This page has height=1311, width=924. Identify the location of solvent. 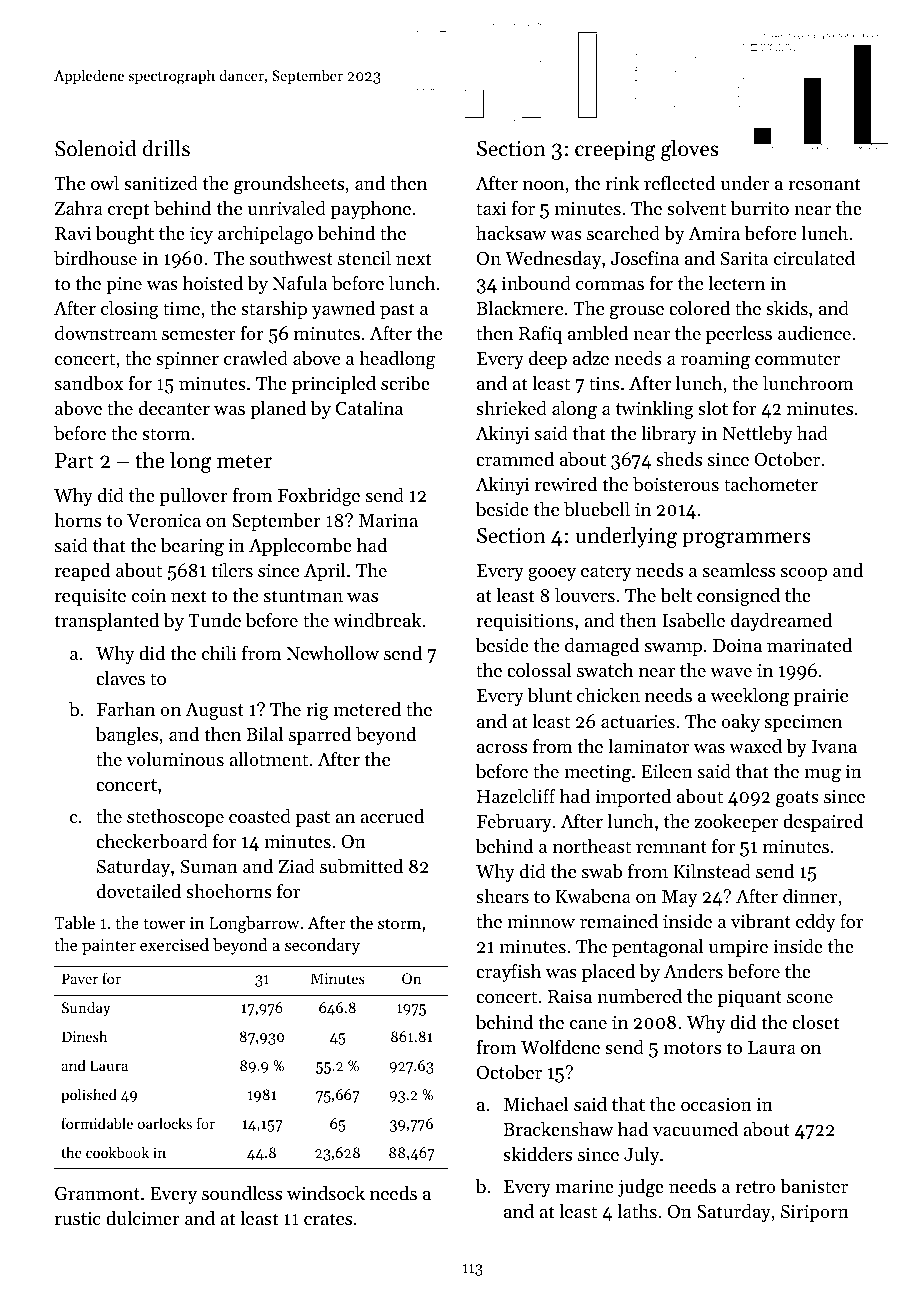
(696, 208).
